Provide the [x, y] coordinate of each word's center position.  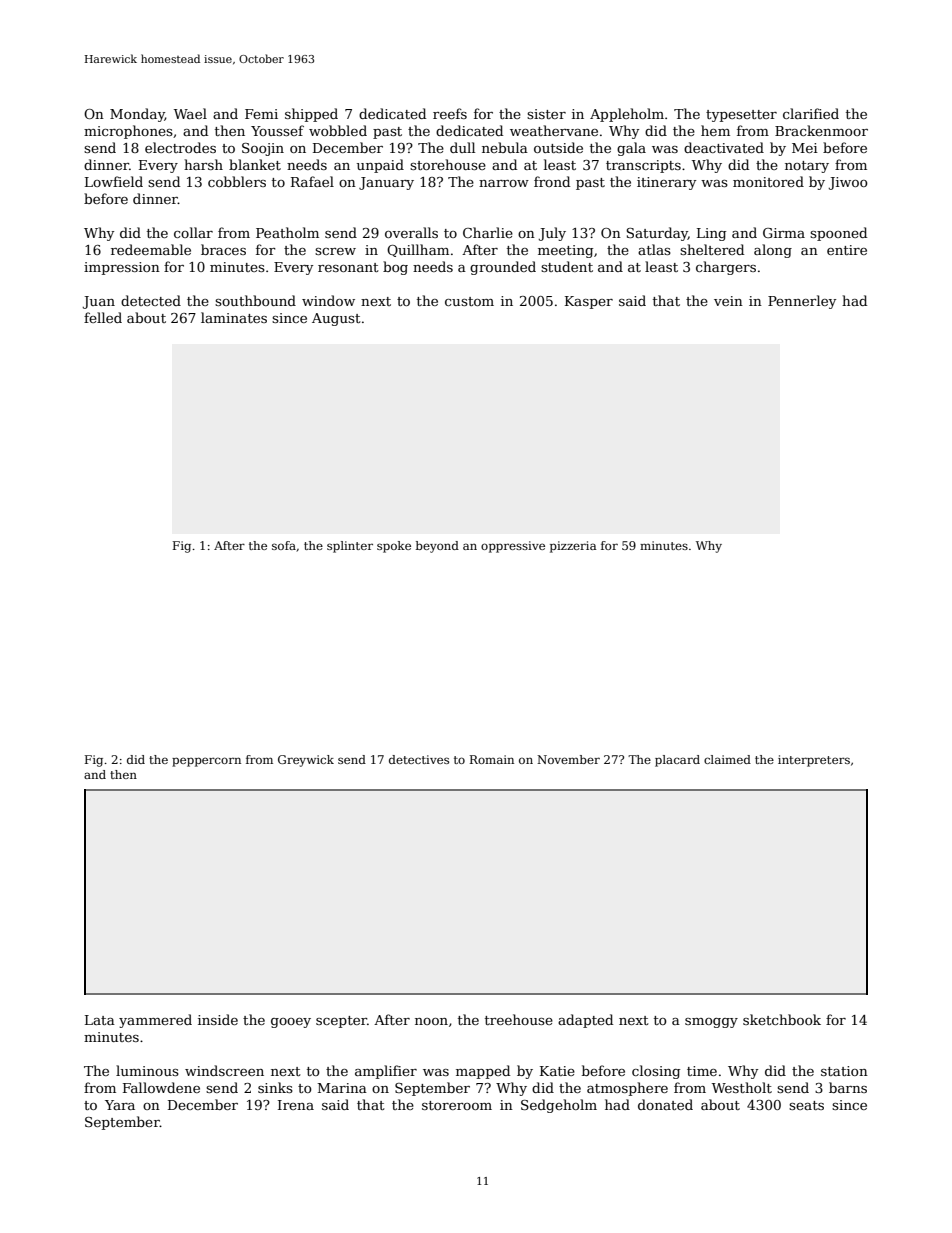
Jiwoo [848, 183]
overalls [411, 232]
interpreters [814, 761]
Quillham [418, 250]
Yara [120, 1105]
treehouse [519, 1019]
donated [665, 1104]
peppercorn [206, 762]
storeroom [457, 1105]
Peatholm [287, 232]
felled [103, 317]
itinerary [666, 183]
